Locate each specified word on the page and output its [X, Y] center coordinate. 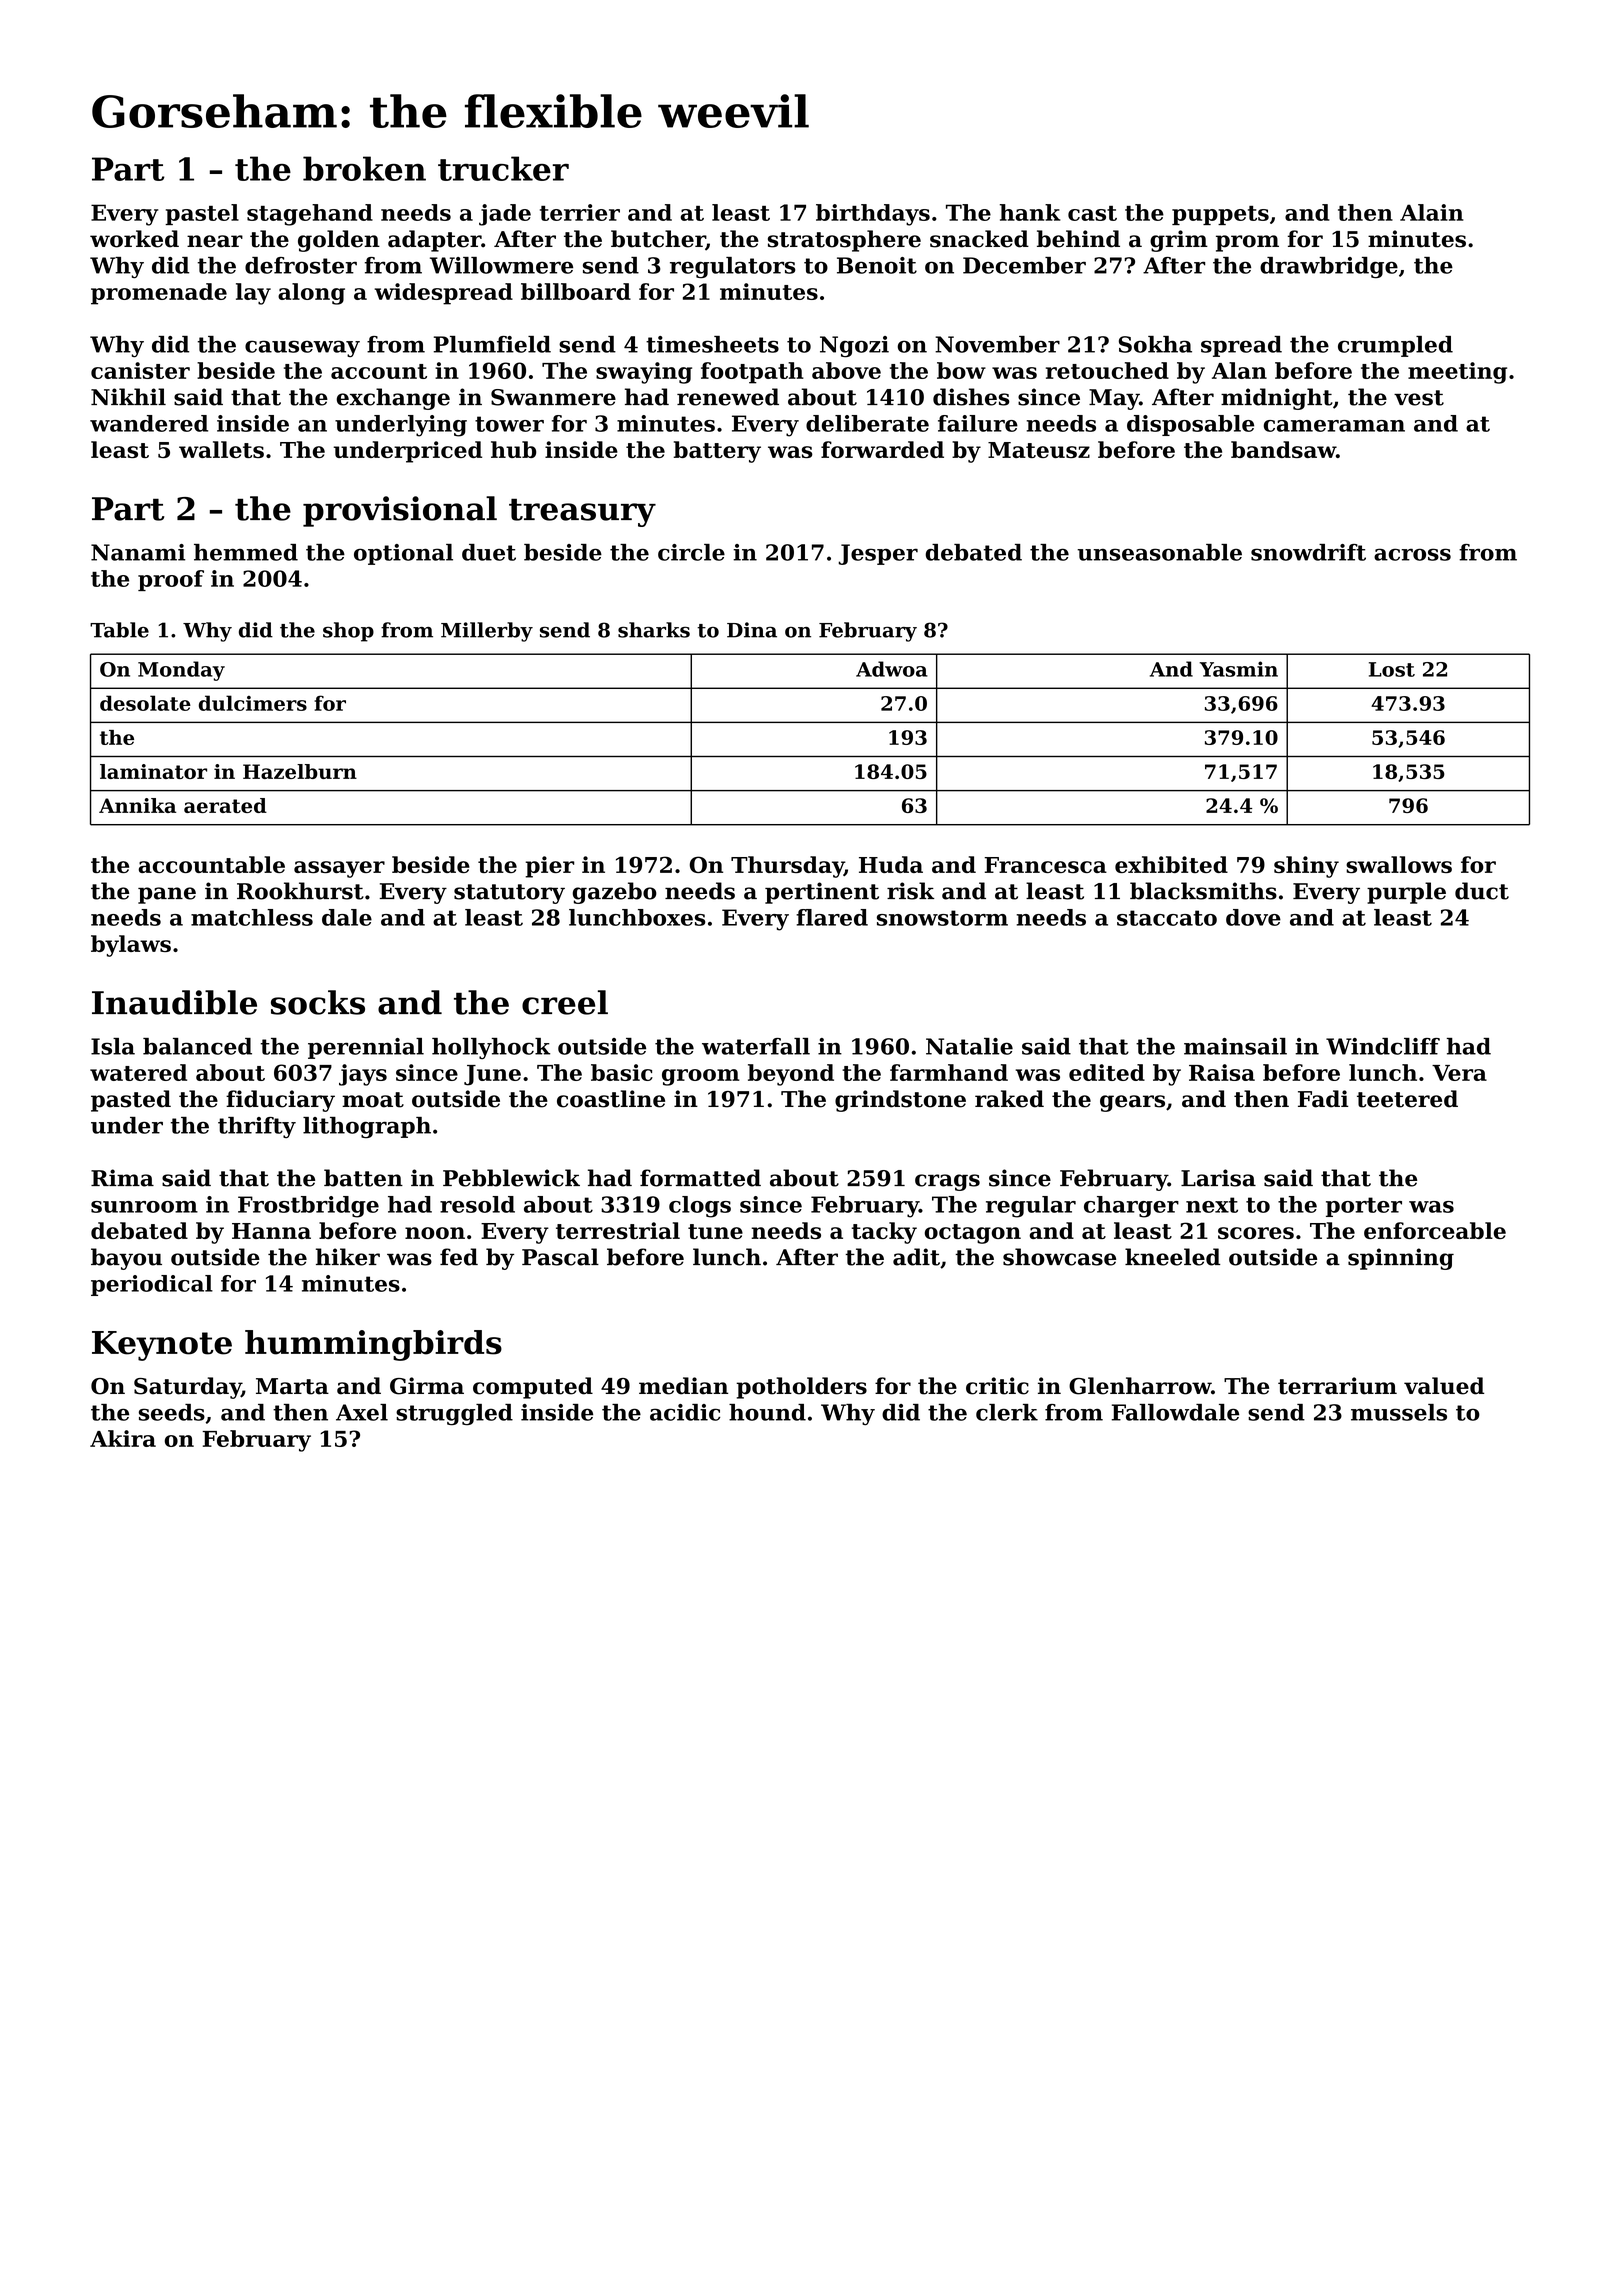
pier [549, 867]
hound [767, 1412]
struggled [454, 1414]
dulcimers [253, 703]
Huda [891, 864]
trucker [503, 168]
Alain [1432, 212]
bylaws [131, 946]
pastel [202, 214]
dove [1253, 917]
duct [1482, 891]
